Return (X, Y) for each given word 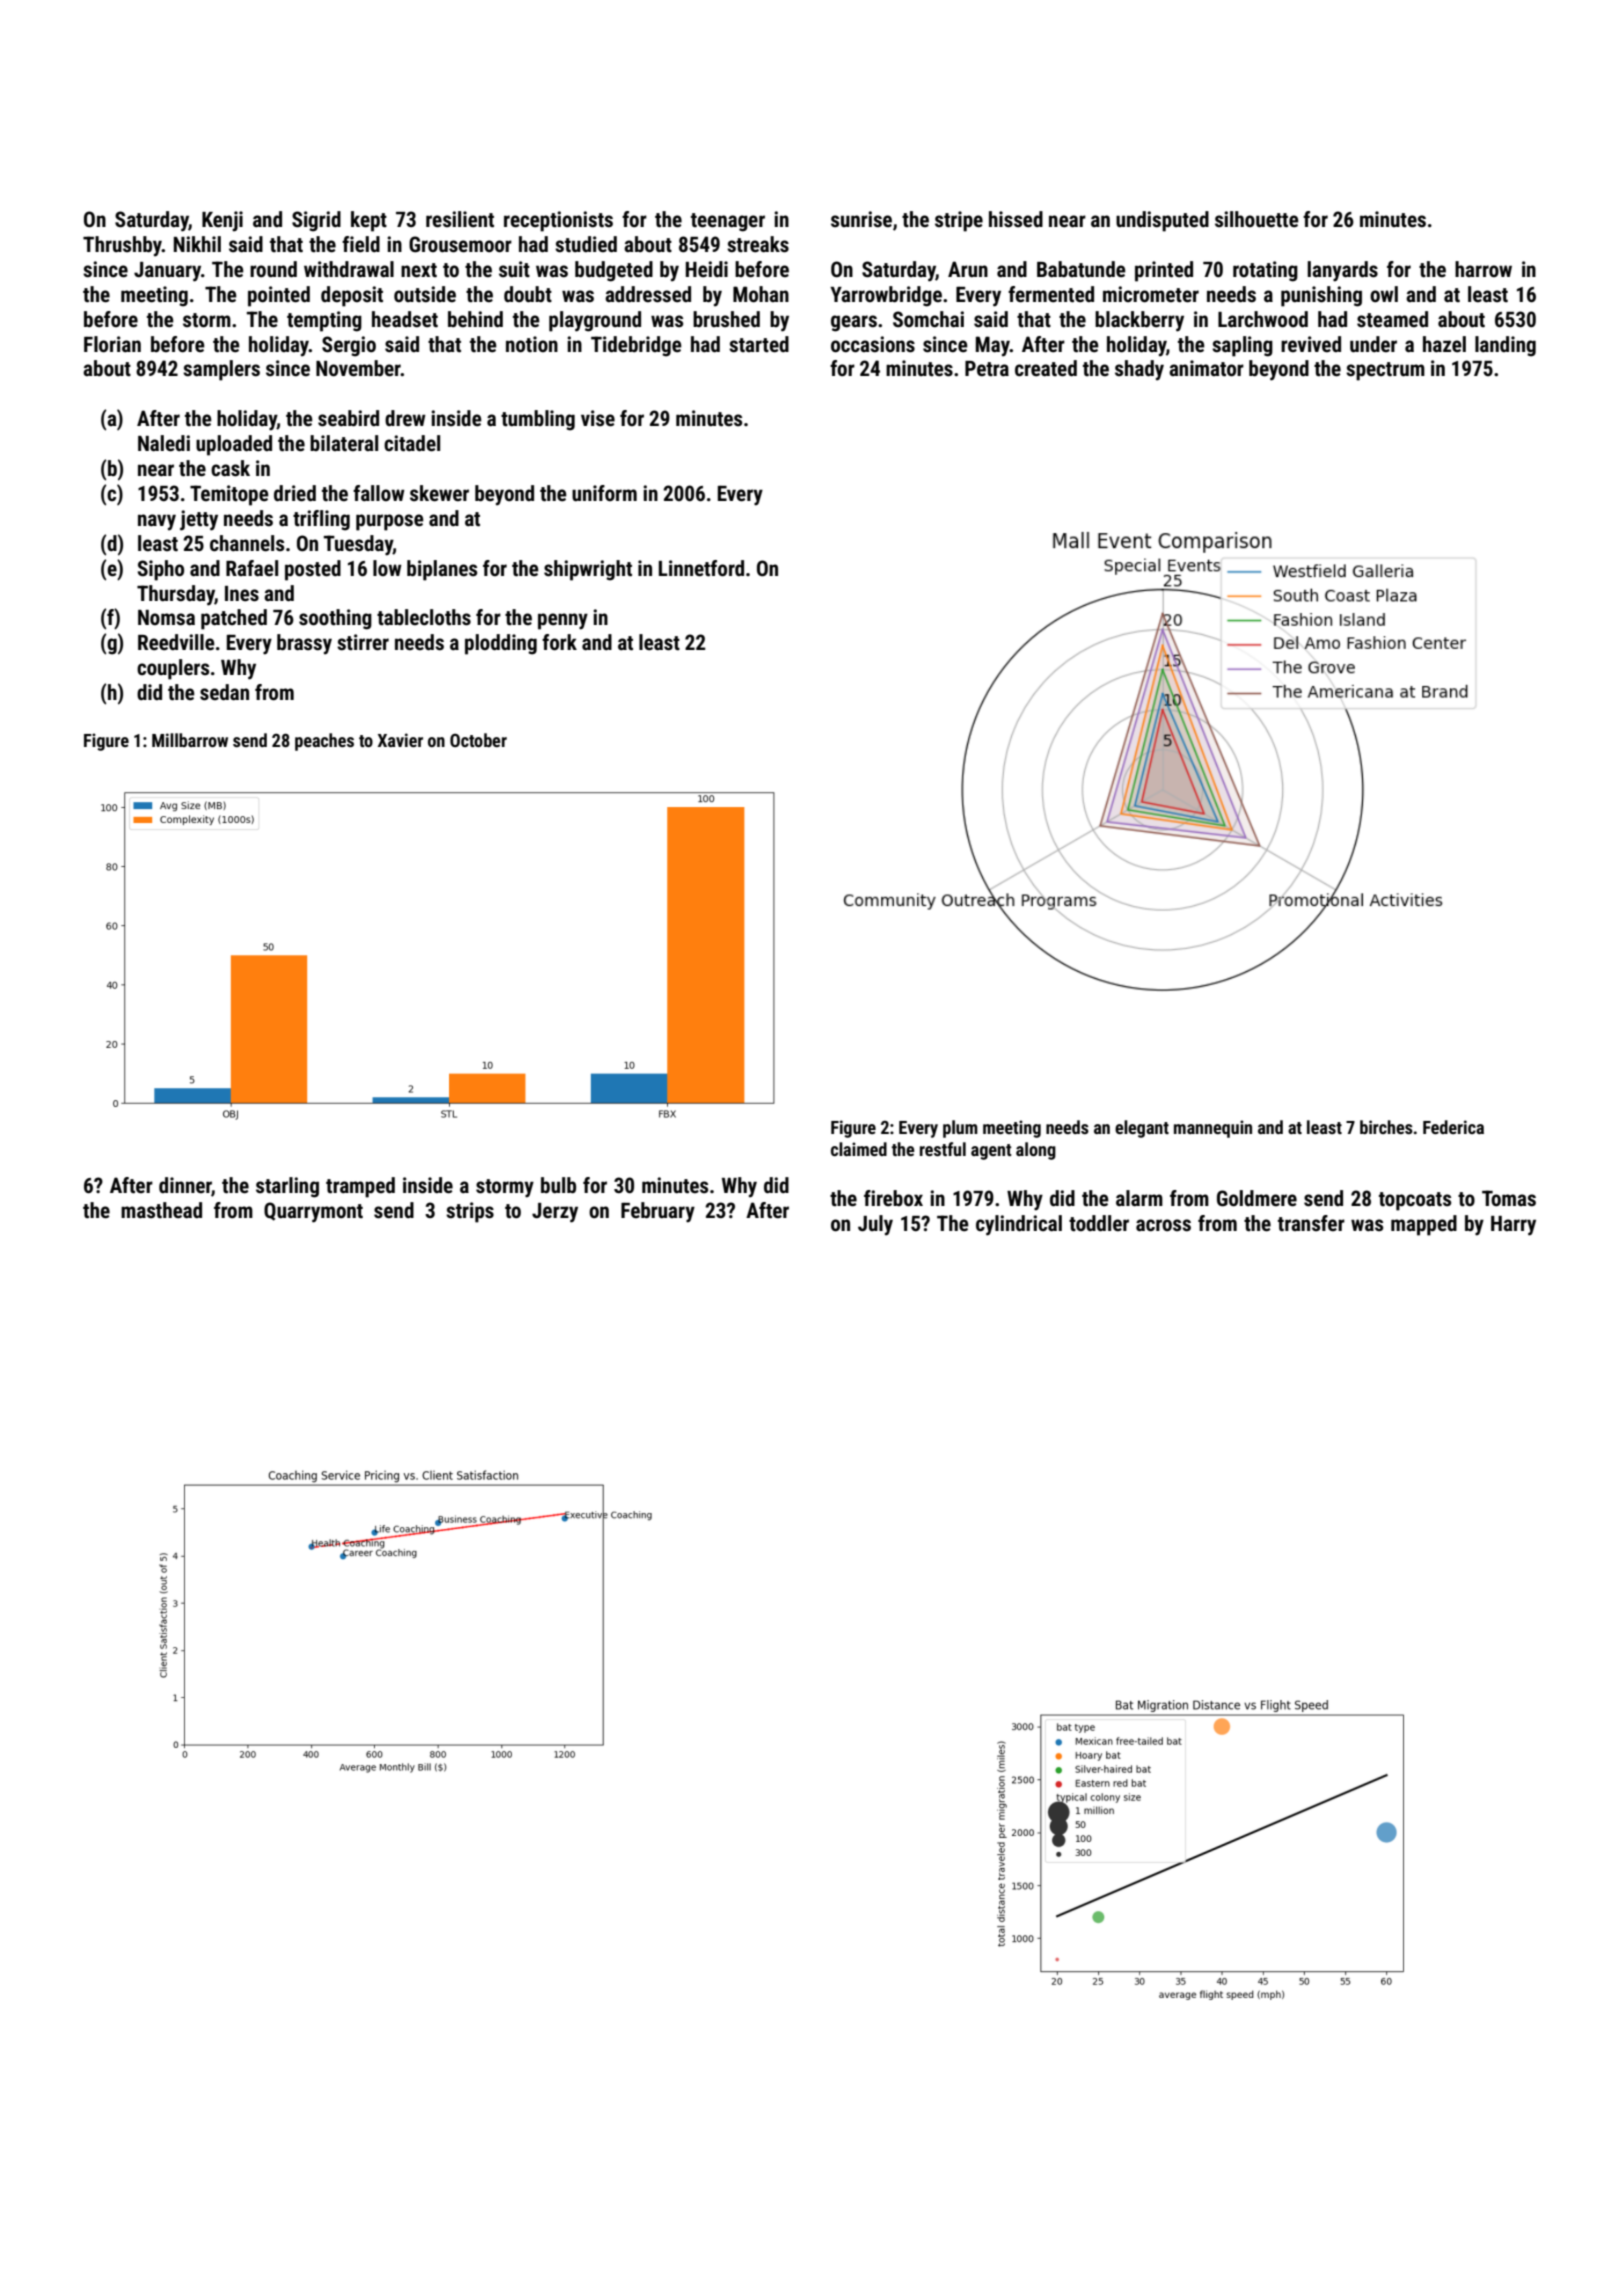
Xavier (400, 740)
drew (405, 418)
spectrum (1385, 371)
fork (559, 642)
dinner (185, 1186)
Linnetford (701, 568)
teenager (728, 222)
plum (960, 1129)
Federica (1453, 1127)
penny (563, 621)
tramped (360, 1187)
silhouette (1257, 219)
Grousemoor (460, 244)
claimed (859, 1149)
